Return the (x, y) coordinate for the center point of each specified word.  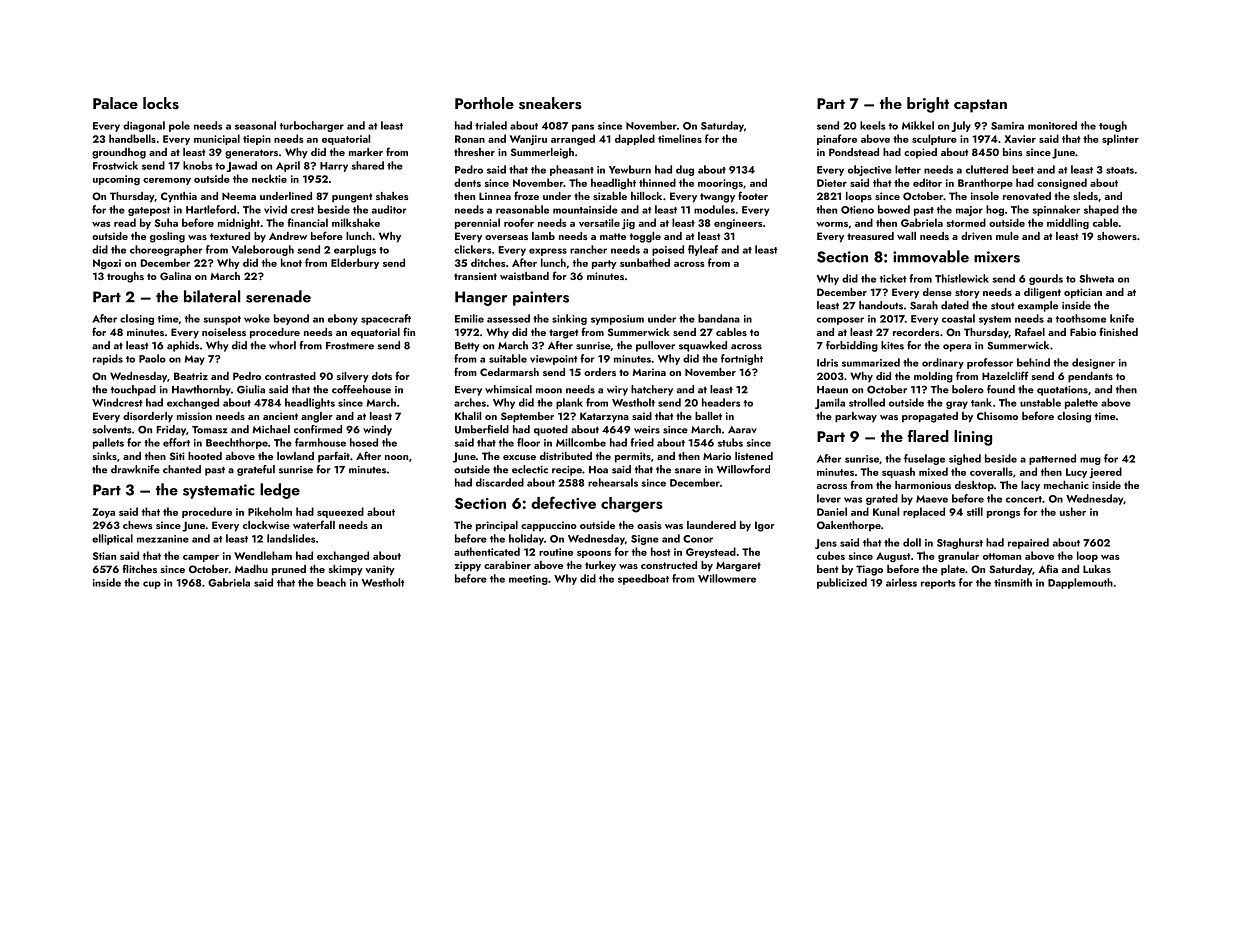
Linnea (495, 196)
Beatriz (191, 376)
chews (138, 525)
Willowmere (727, 578)
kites (892, 345)
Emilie (469, 318)
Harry (334, 167)
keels (872, 125)
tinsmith (1013, 582)
